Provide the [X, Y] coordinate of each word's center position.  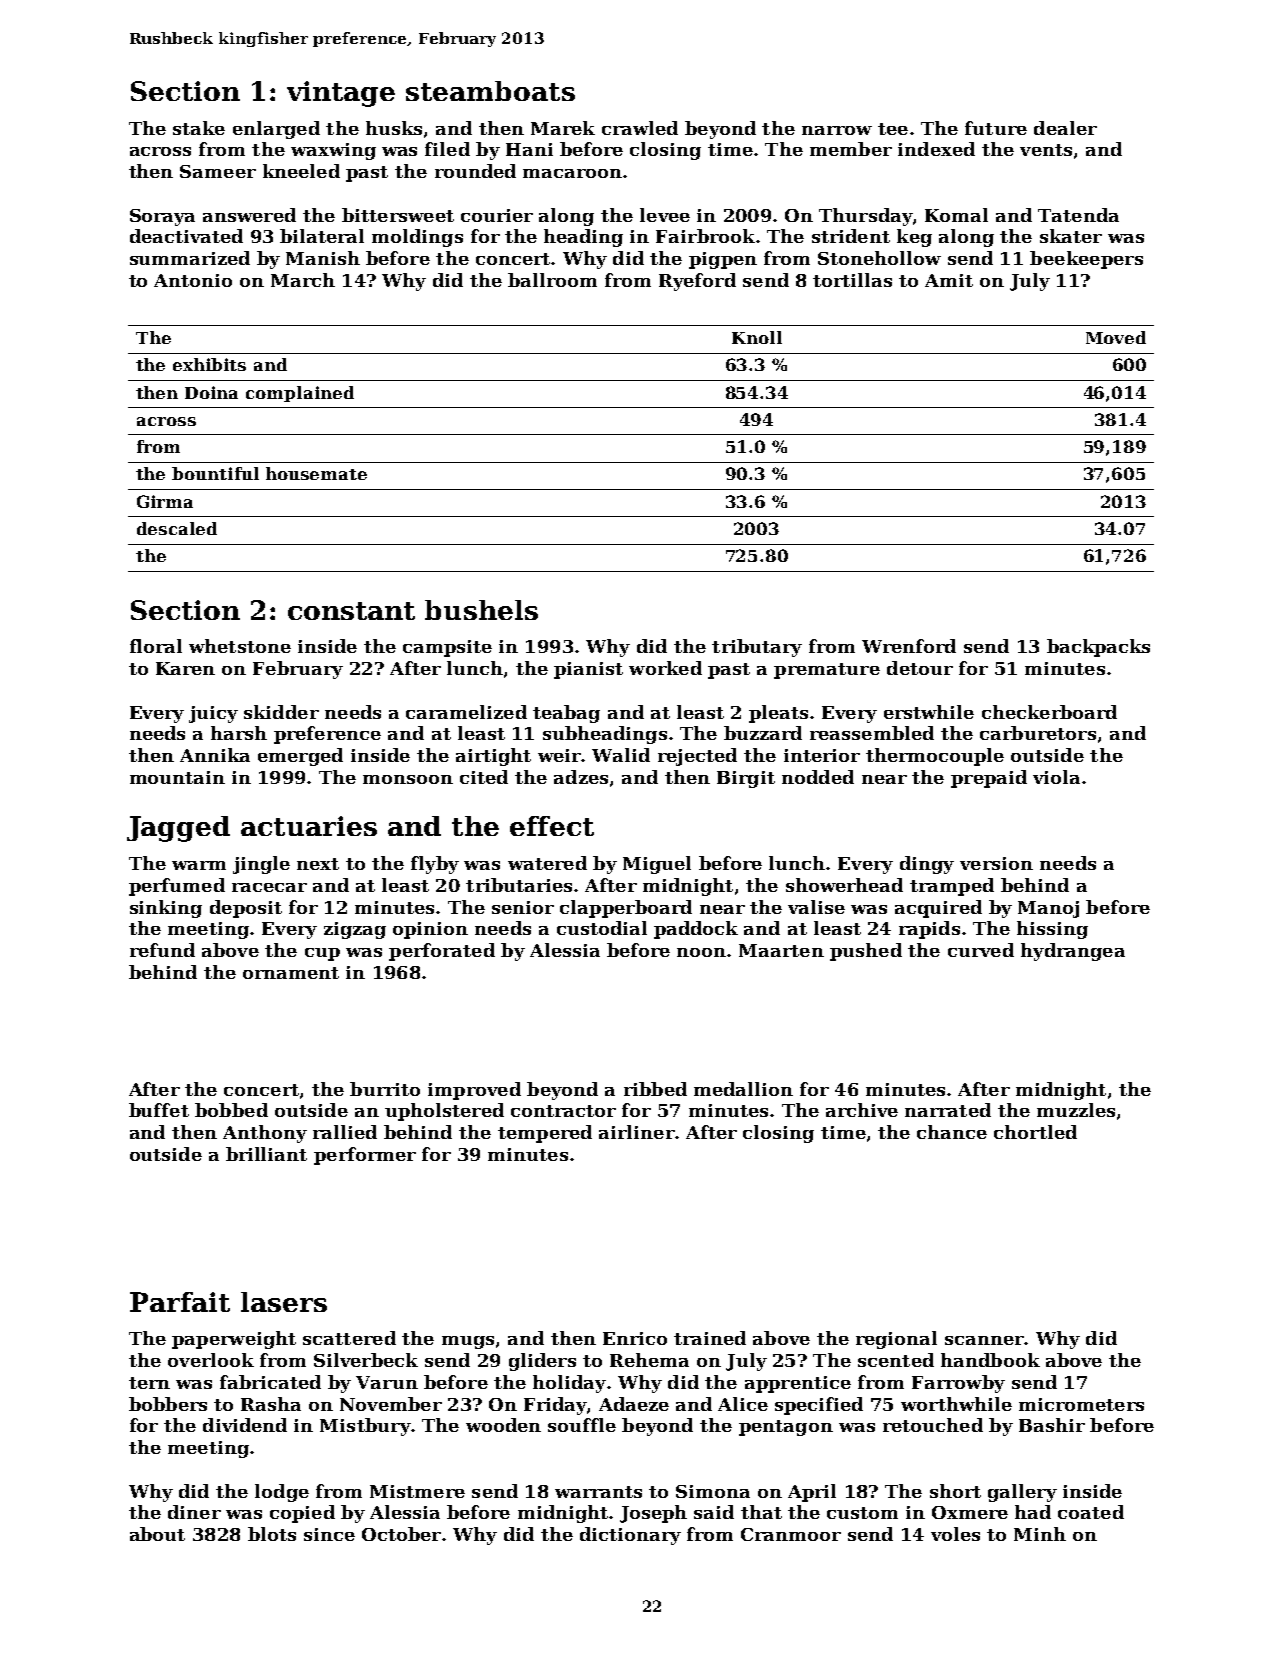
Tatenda [1078, 215]
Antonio [193, 280]
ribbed [655, 1089]
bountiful [215, 473]
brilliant [266, 1154]
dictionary [630, 1536]
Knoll [757, 337]
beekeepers [1086, 260]
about [157, 1534]
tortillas [852, 280]
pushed [866, 952]
